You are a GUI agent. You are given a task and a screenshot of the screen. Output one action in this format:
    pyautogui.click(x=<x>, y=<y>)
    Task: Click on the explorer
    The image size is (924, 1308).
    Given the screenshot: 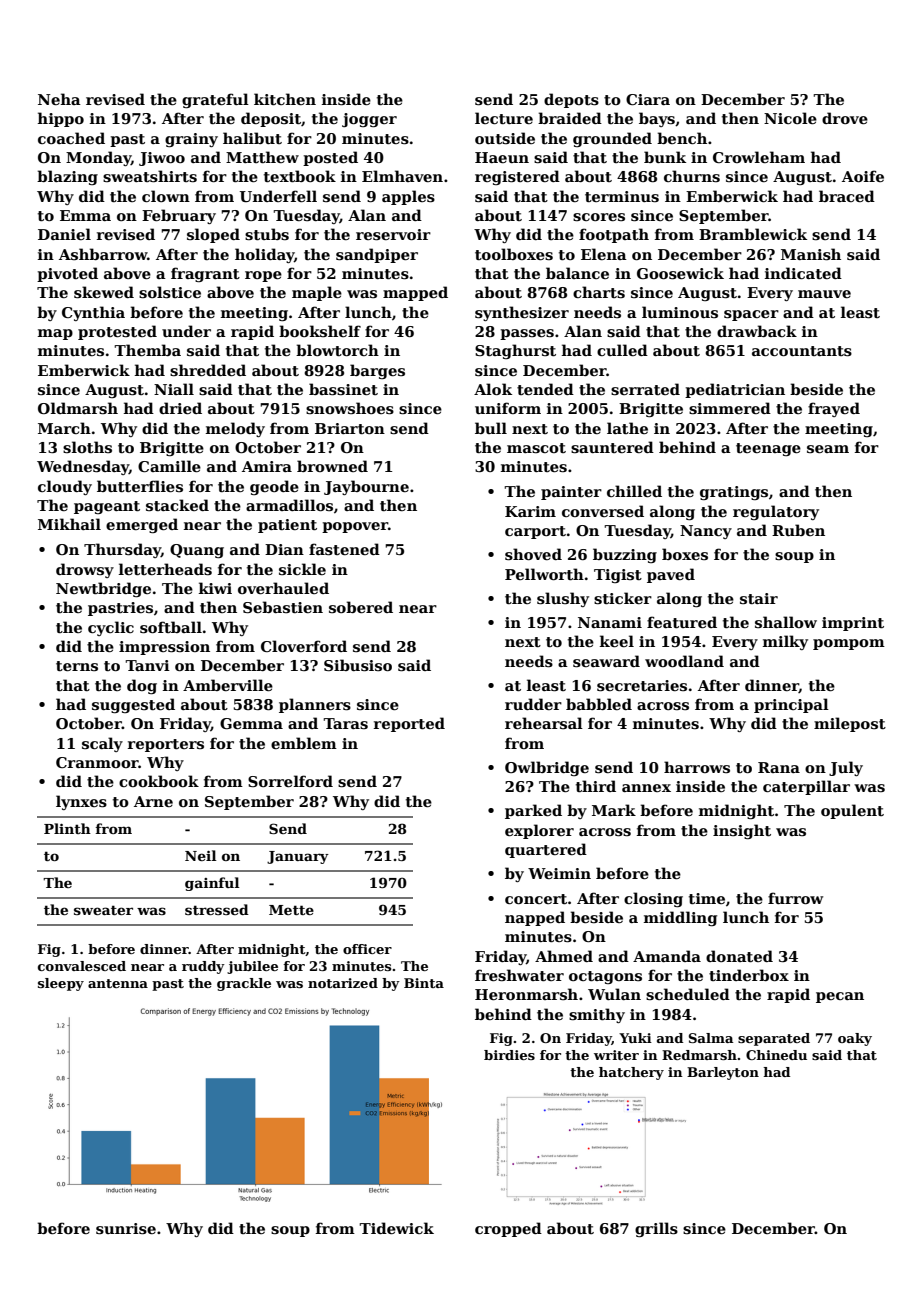 What is the action you would take?
    pyautogui.click(x=539, y=831)
